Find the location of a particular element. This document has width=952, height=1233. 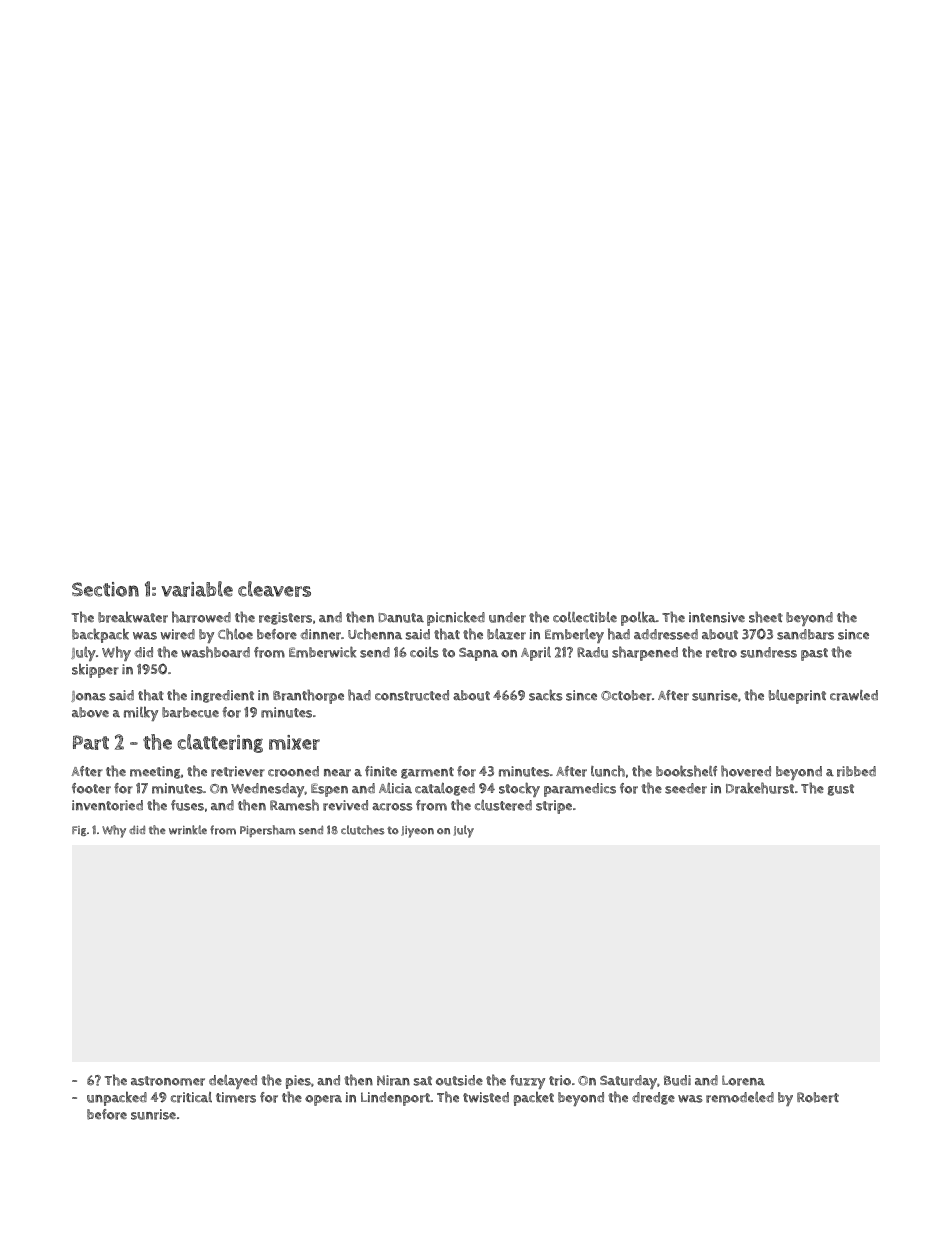

ribbed is located at coordinates (856, 771).
